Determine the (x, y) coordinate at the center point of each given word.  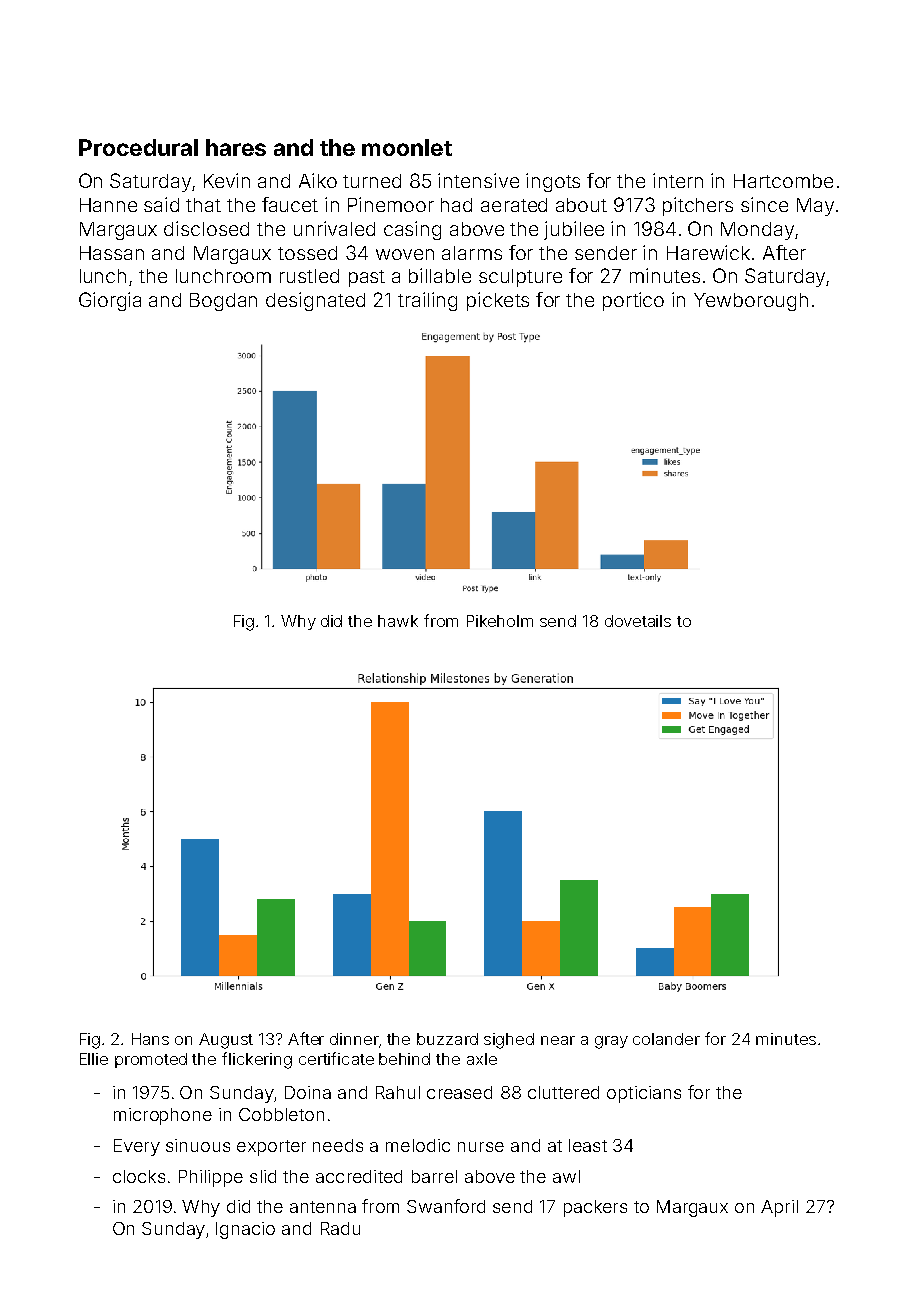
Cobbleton (281, 1114)
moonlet (407, 147)
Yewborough (751, 302)
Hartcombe (783, 181)
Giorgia (110, 301)
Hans (150, 1039)
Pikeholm (500, 621)
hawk (398, 621)
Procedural (138, 147)
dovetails (638, 621)
